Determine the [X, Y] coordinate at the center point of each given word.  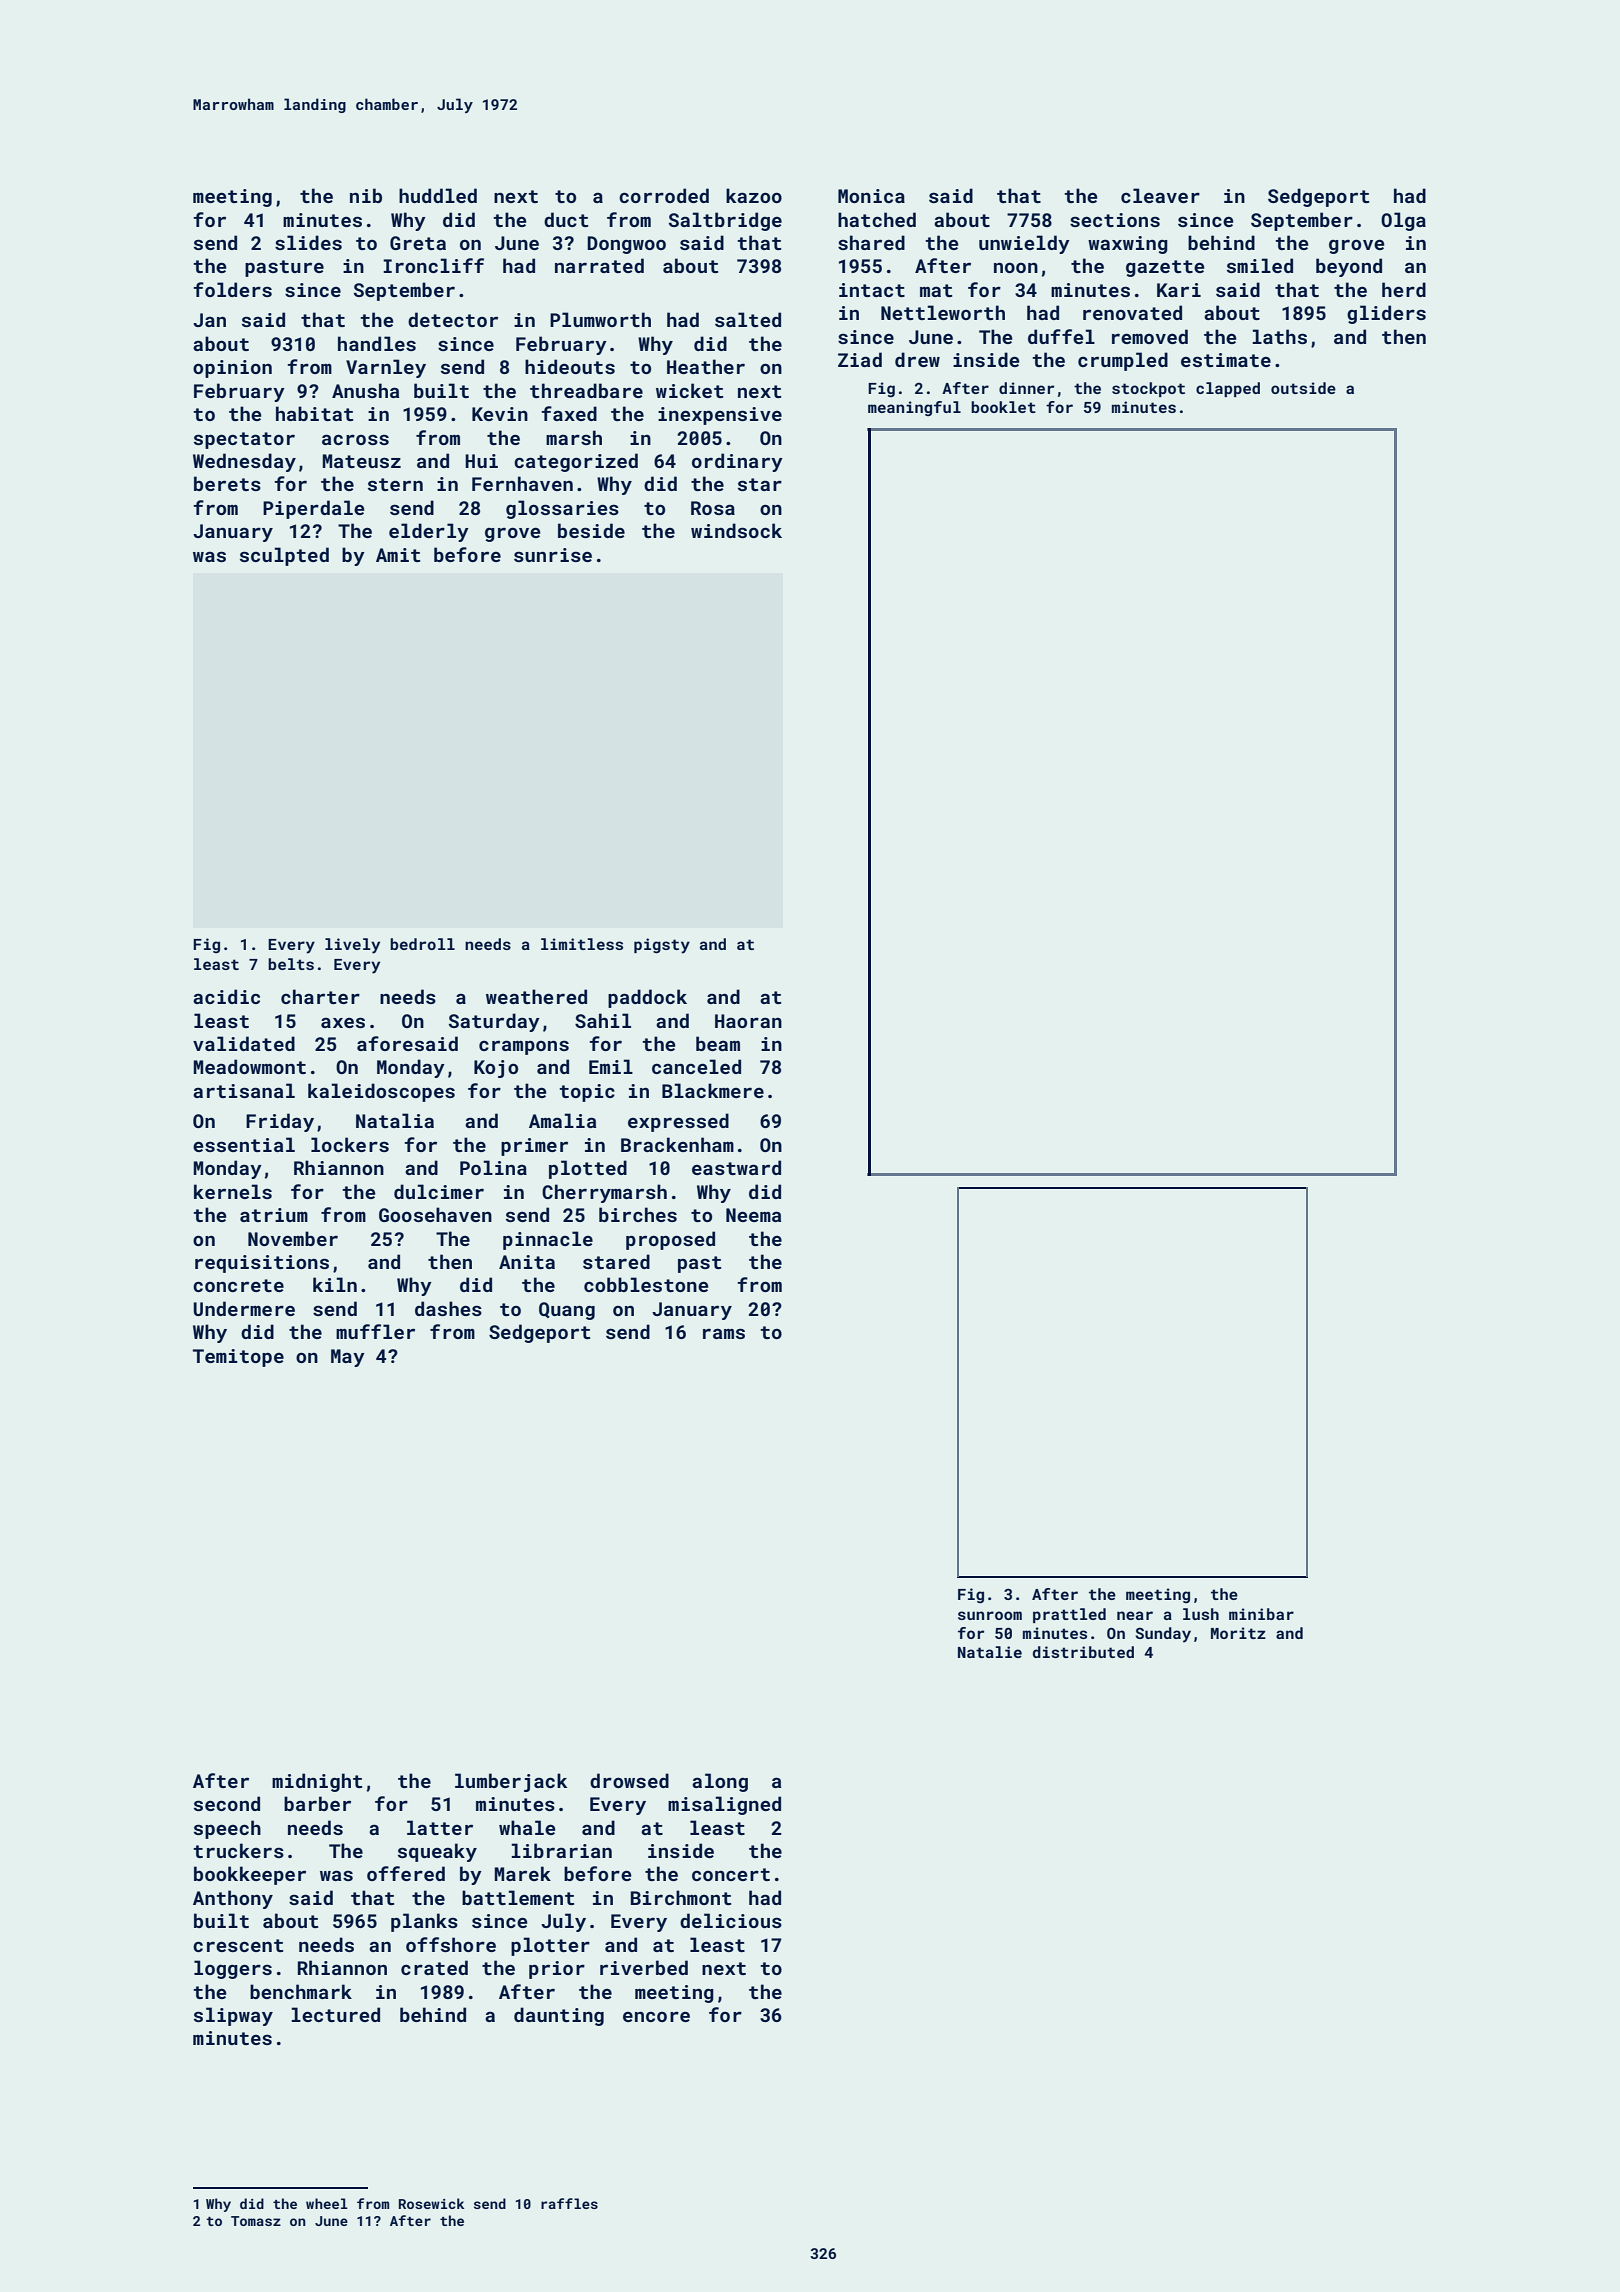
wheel [327, 2203]
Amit [398, 555]
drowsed [629, 1780]
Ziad [860, 359]
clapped [1228, 389]
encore [656, 2017]
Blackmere [713, 1090]
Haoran [748, 1021]
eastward [736, 1167]
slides [308, 242]
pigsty [662, 946]
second [227, 1803]
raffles [569, 2203]
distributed [1083, 1652]
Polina [493, 1167]
